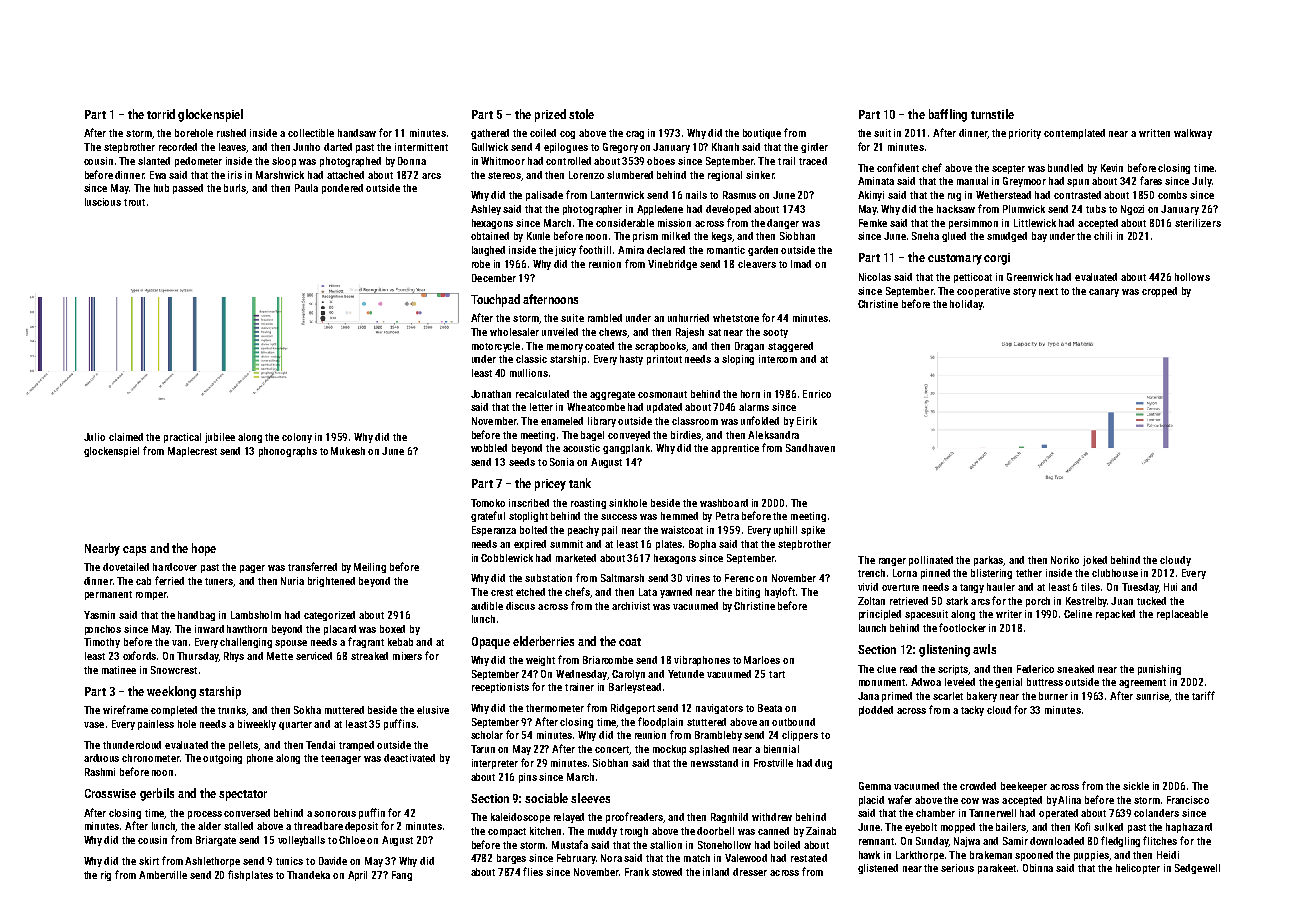  I want to click on stole, so click(581, 114).
